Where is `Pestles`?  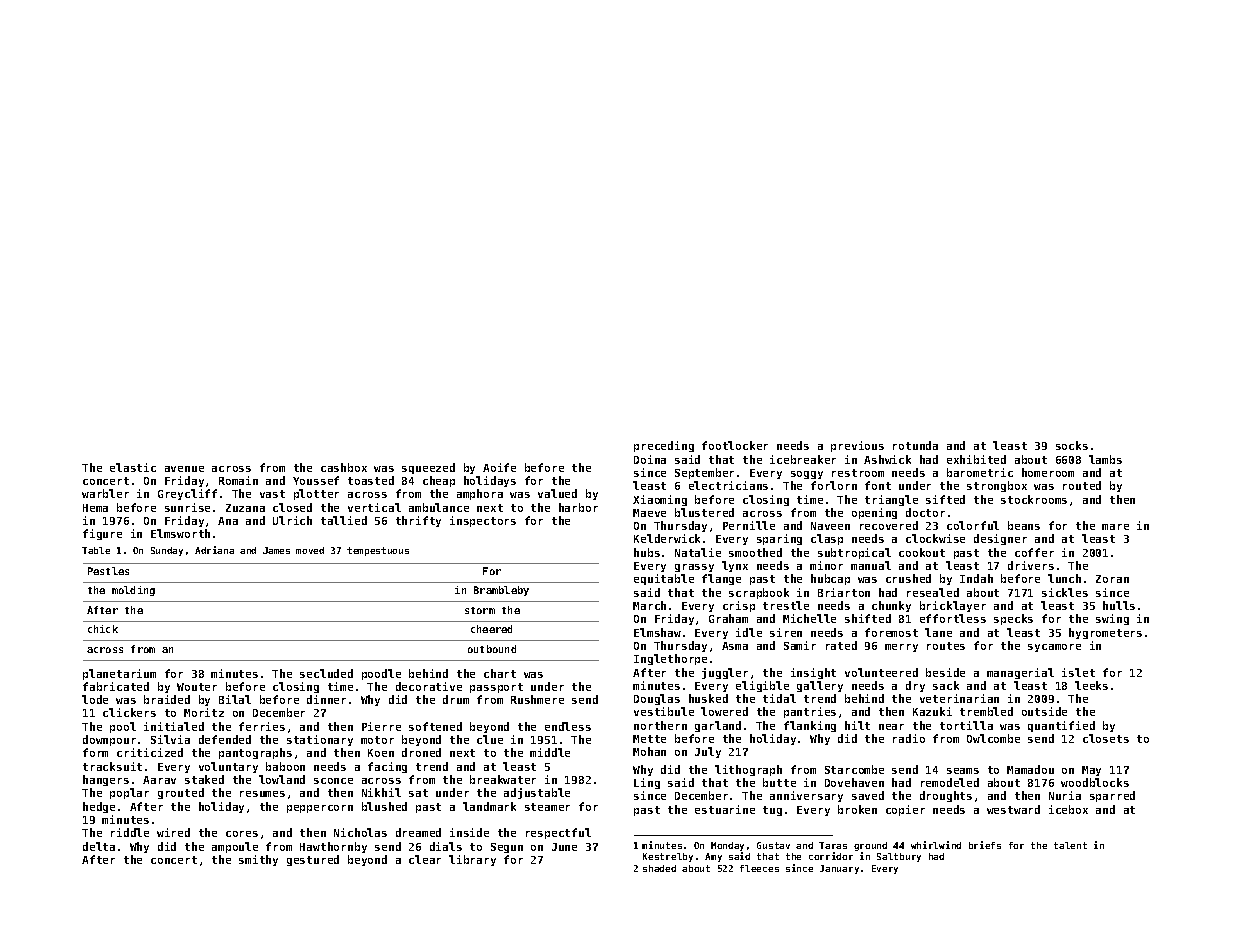
Pestles is located at coordinates (108, 571).
